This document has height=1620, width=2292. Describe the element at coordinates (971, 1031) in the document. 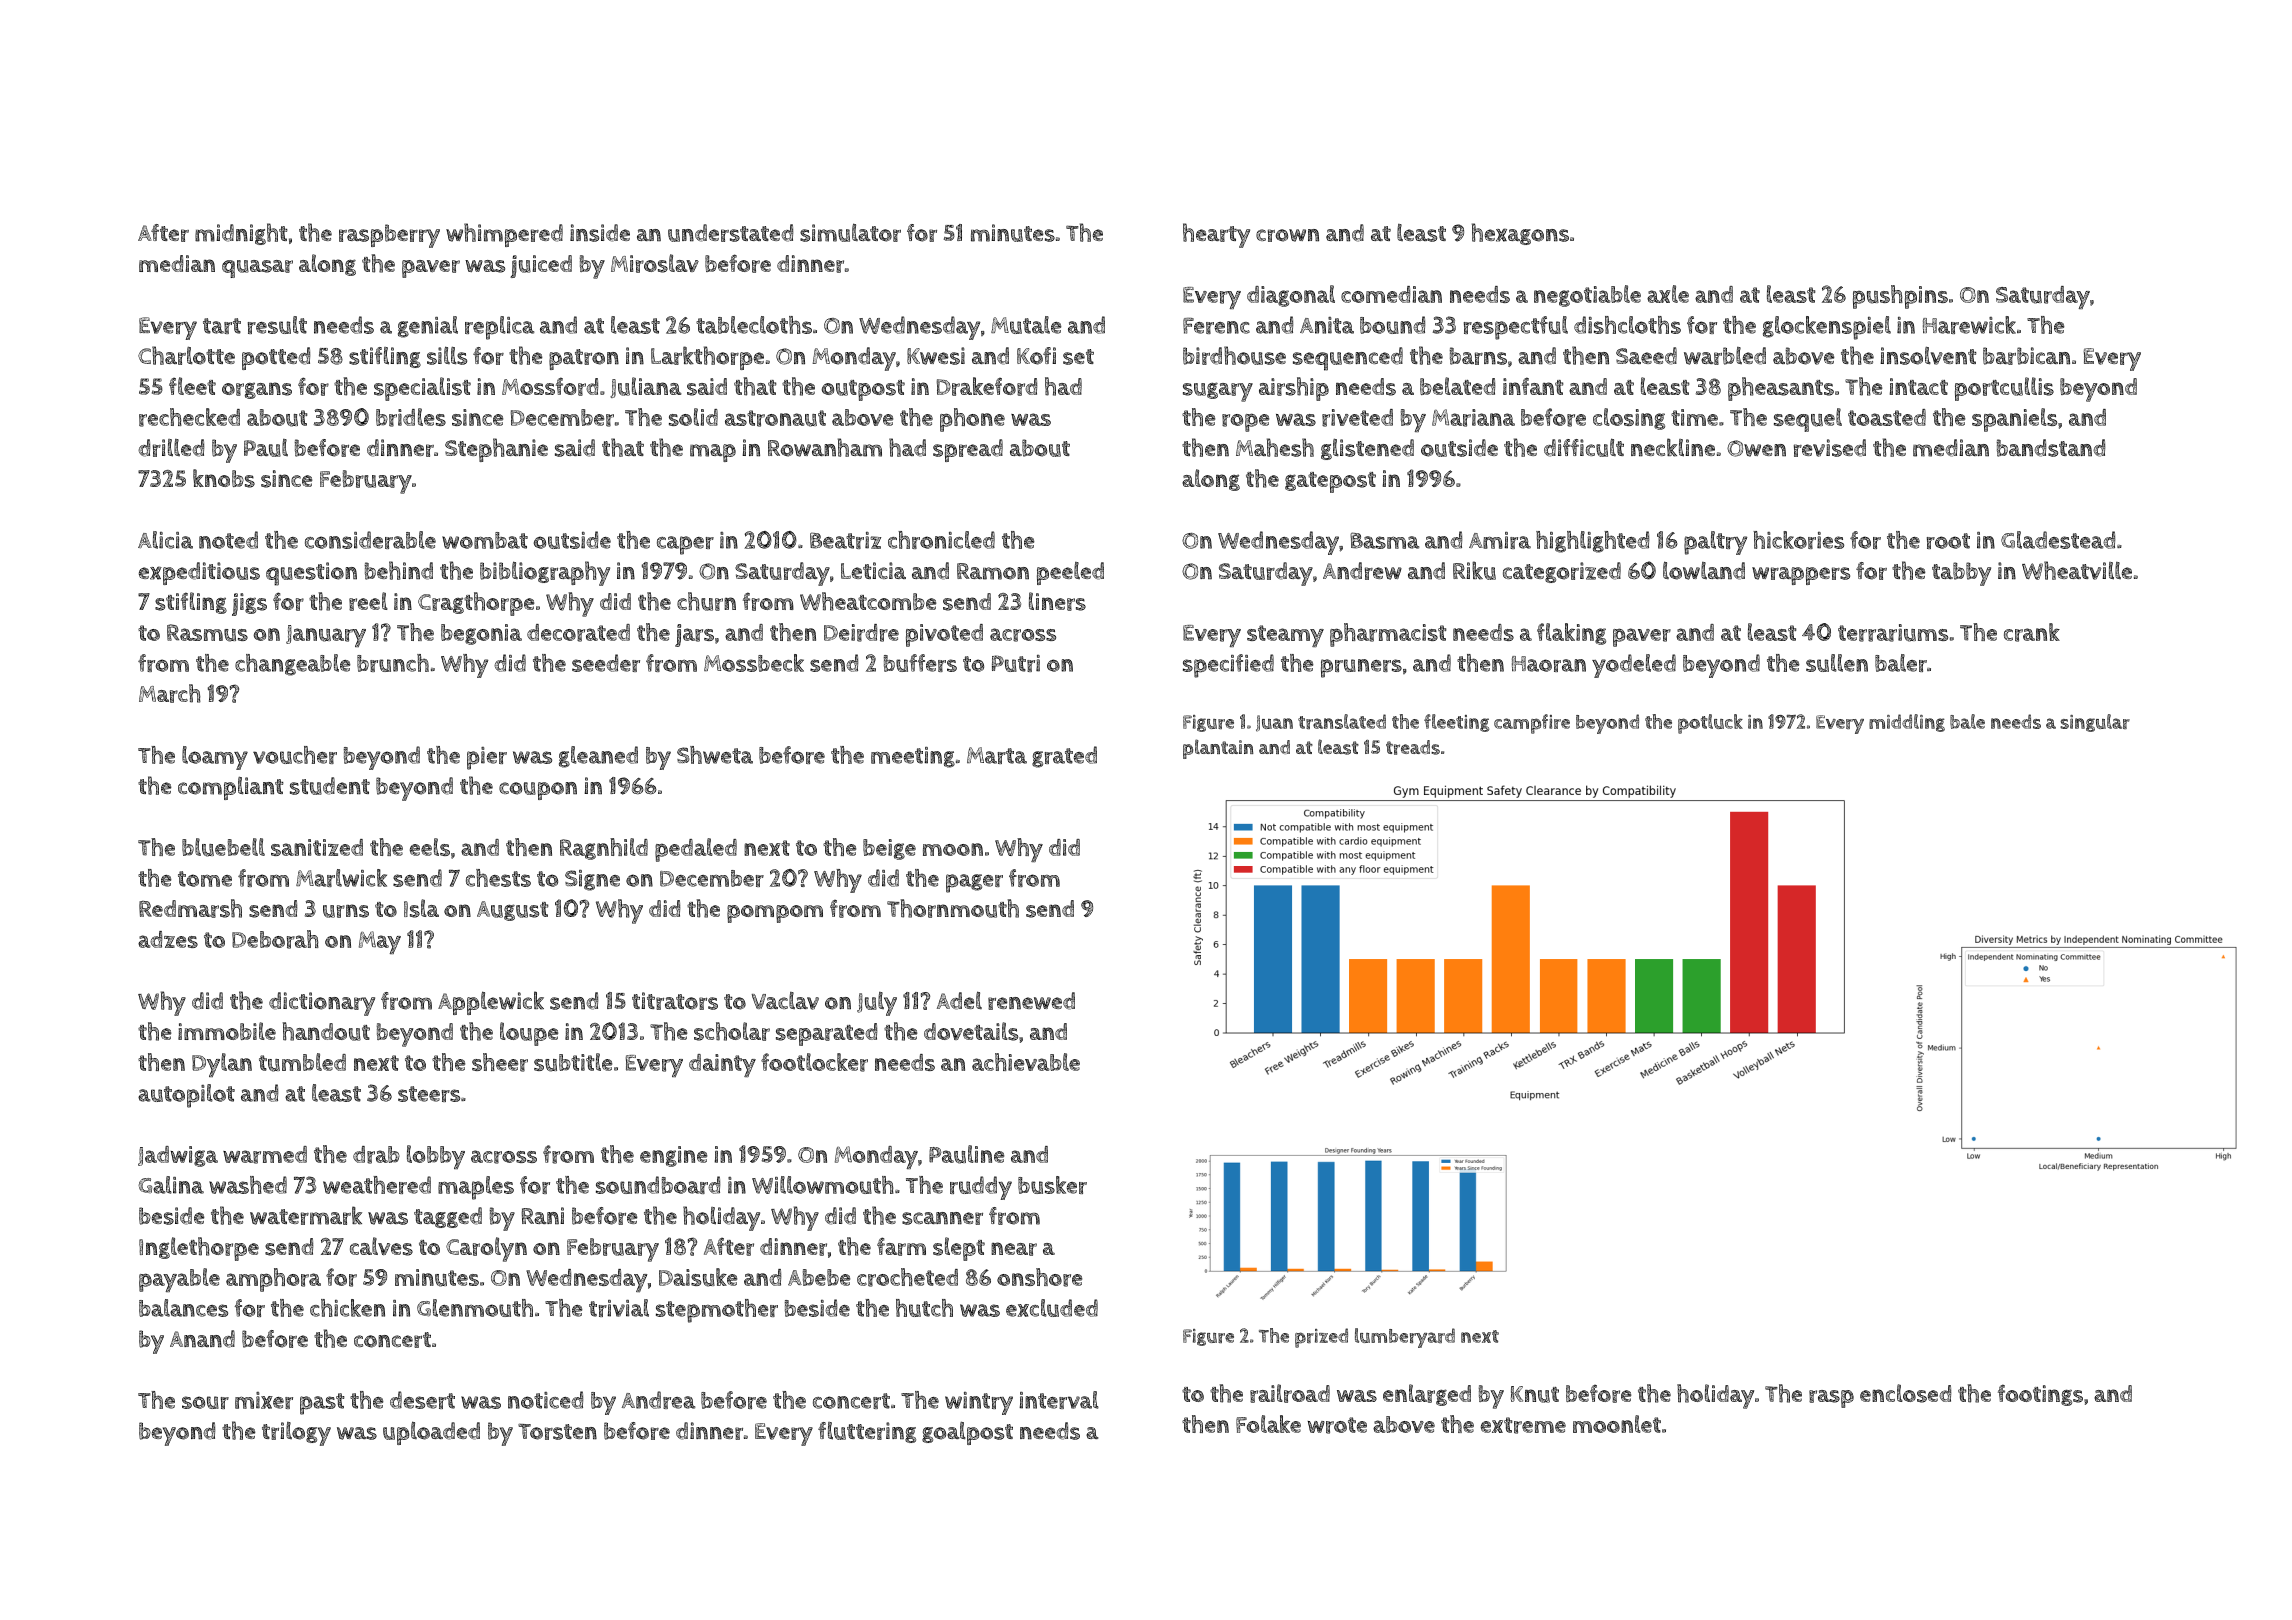

I see `dovetails` at that location.
